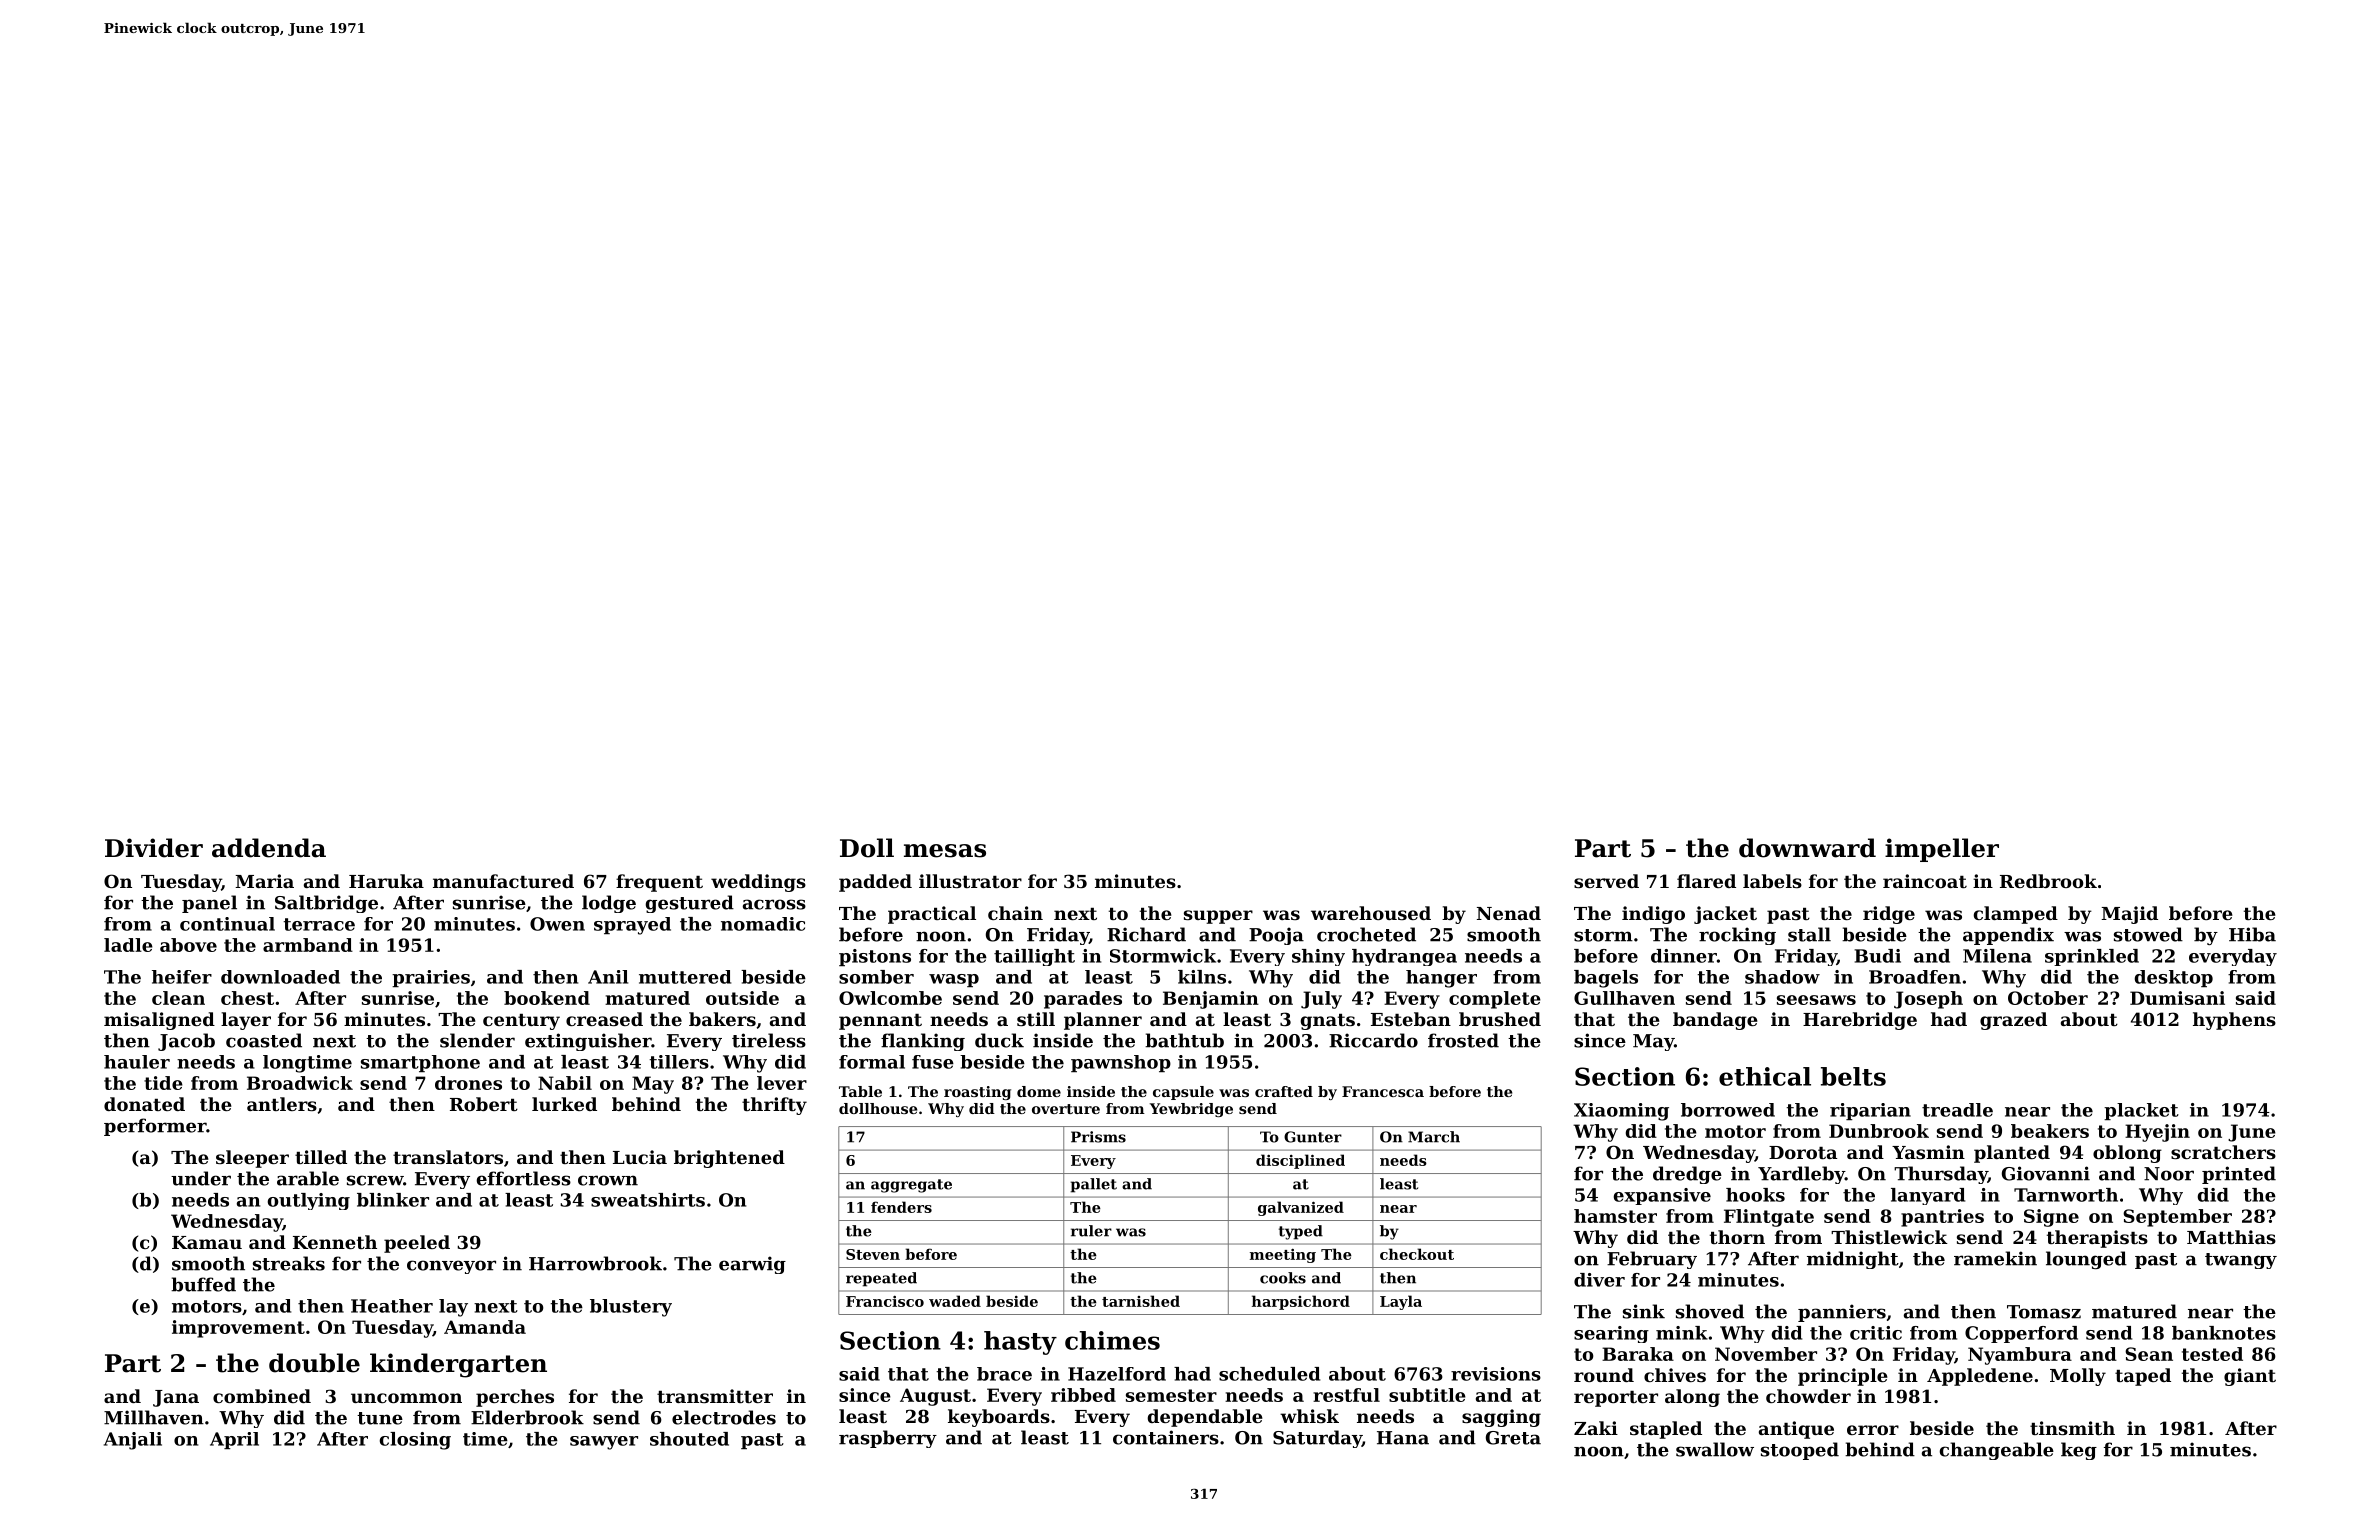  What do you see at coordinates (1183, 1093) in the screenshot?
I see `capsule` at bounding box center [1183, 1093].
